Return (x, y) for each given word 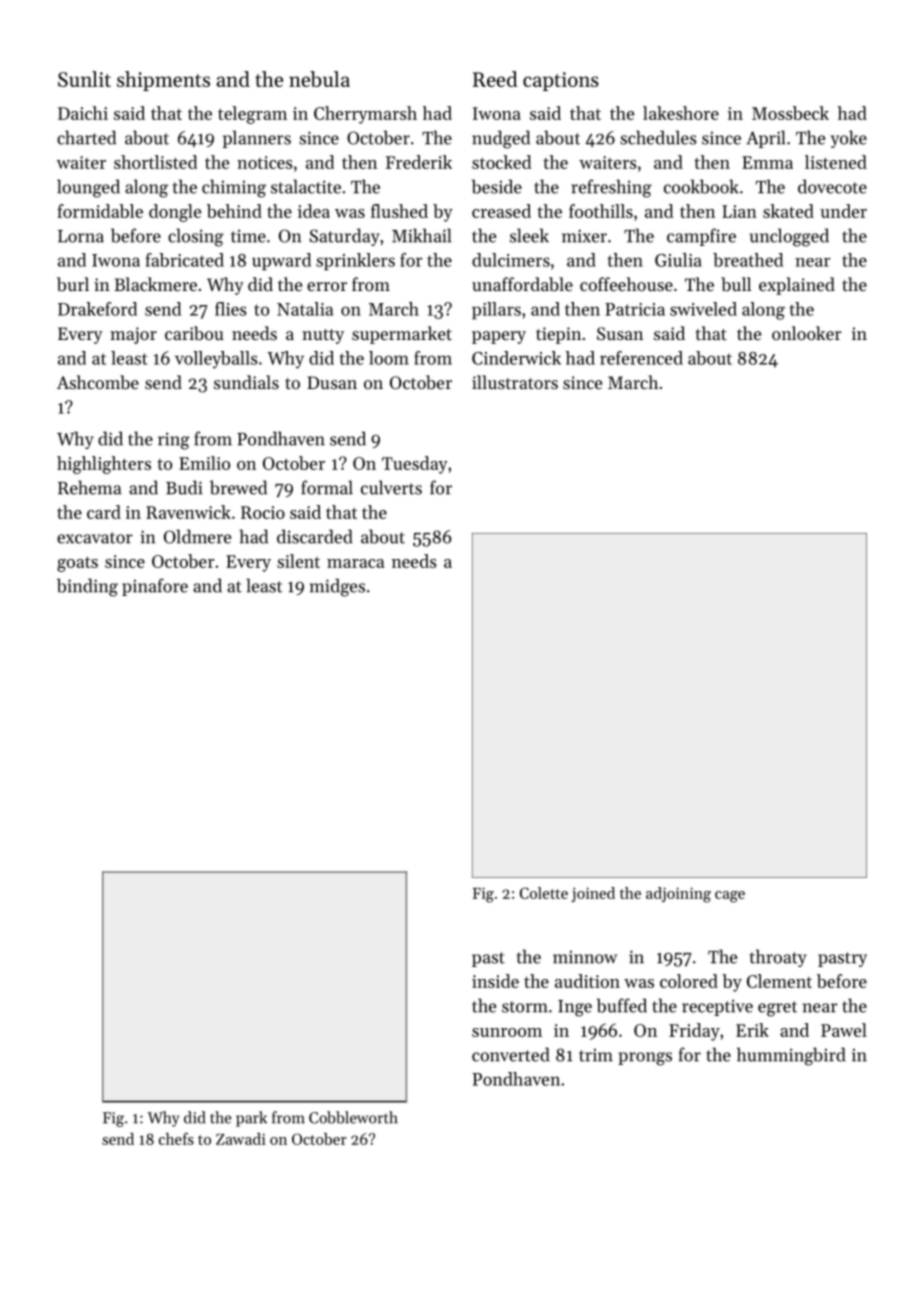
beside (497, 186)
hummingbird (791, 1056)
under (843, 211)
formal (327, 487)
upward (281, 261)
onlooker (807, 333)
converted (511, 1054)
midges (337, 587)
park (251, 1119)
